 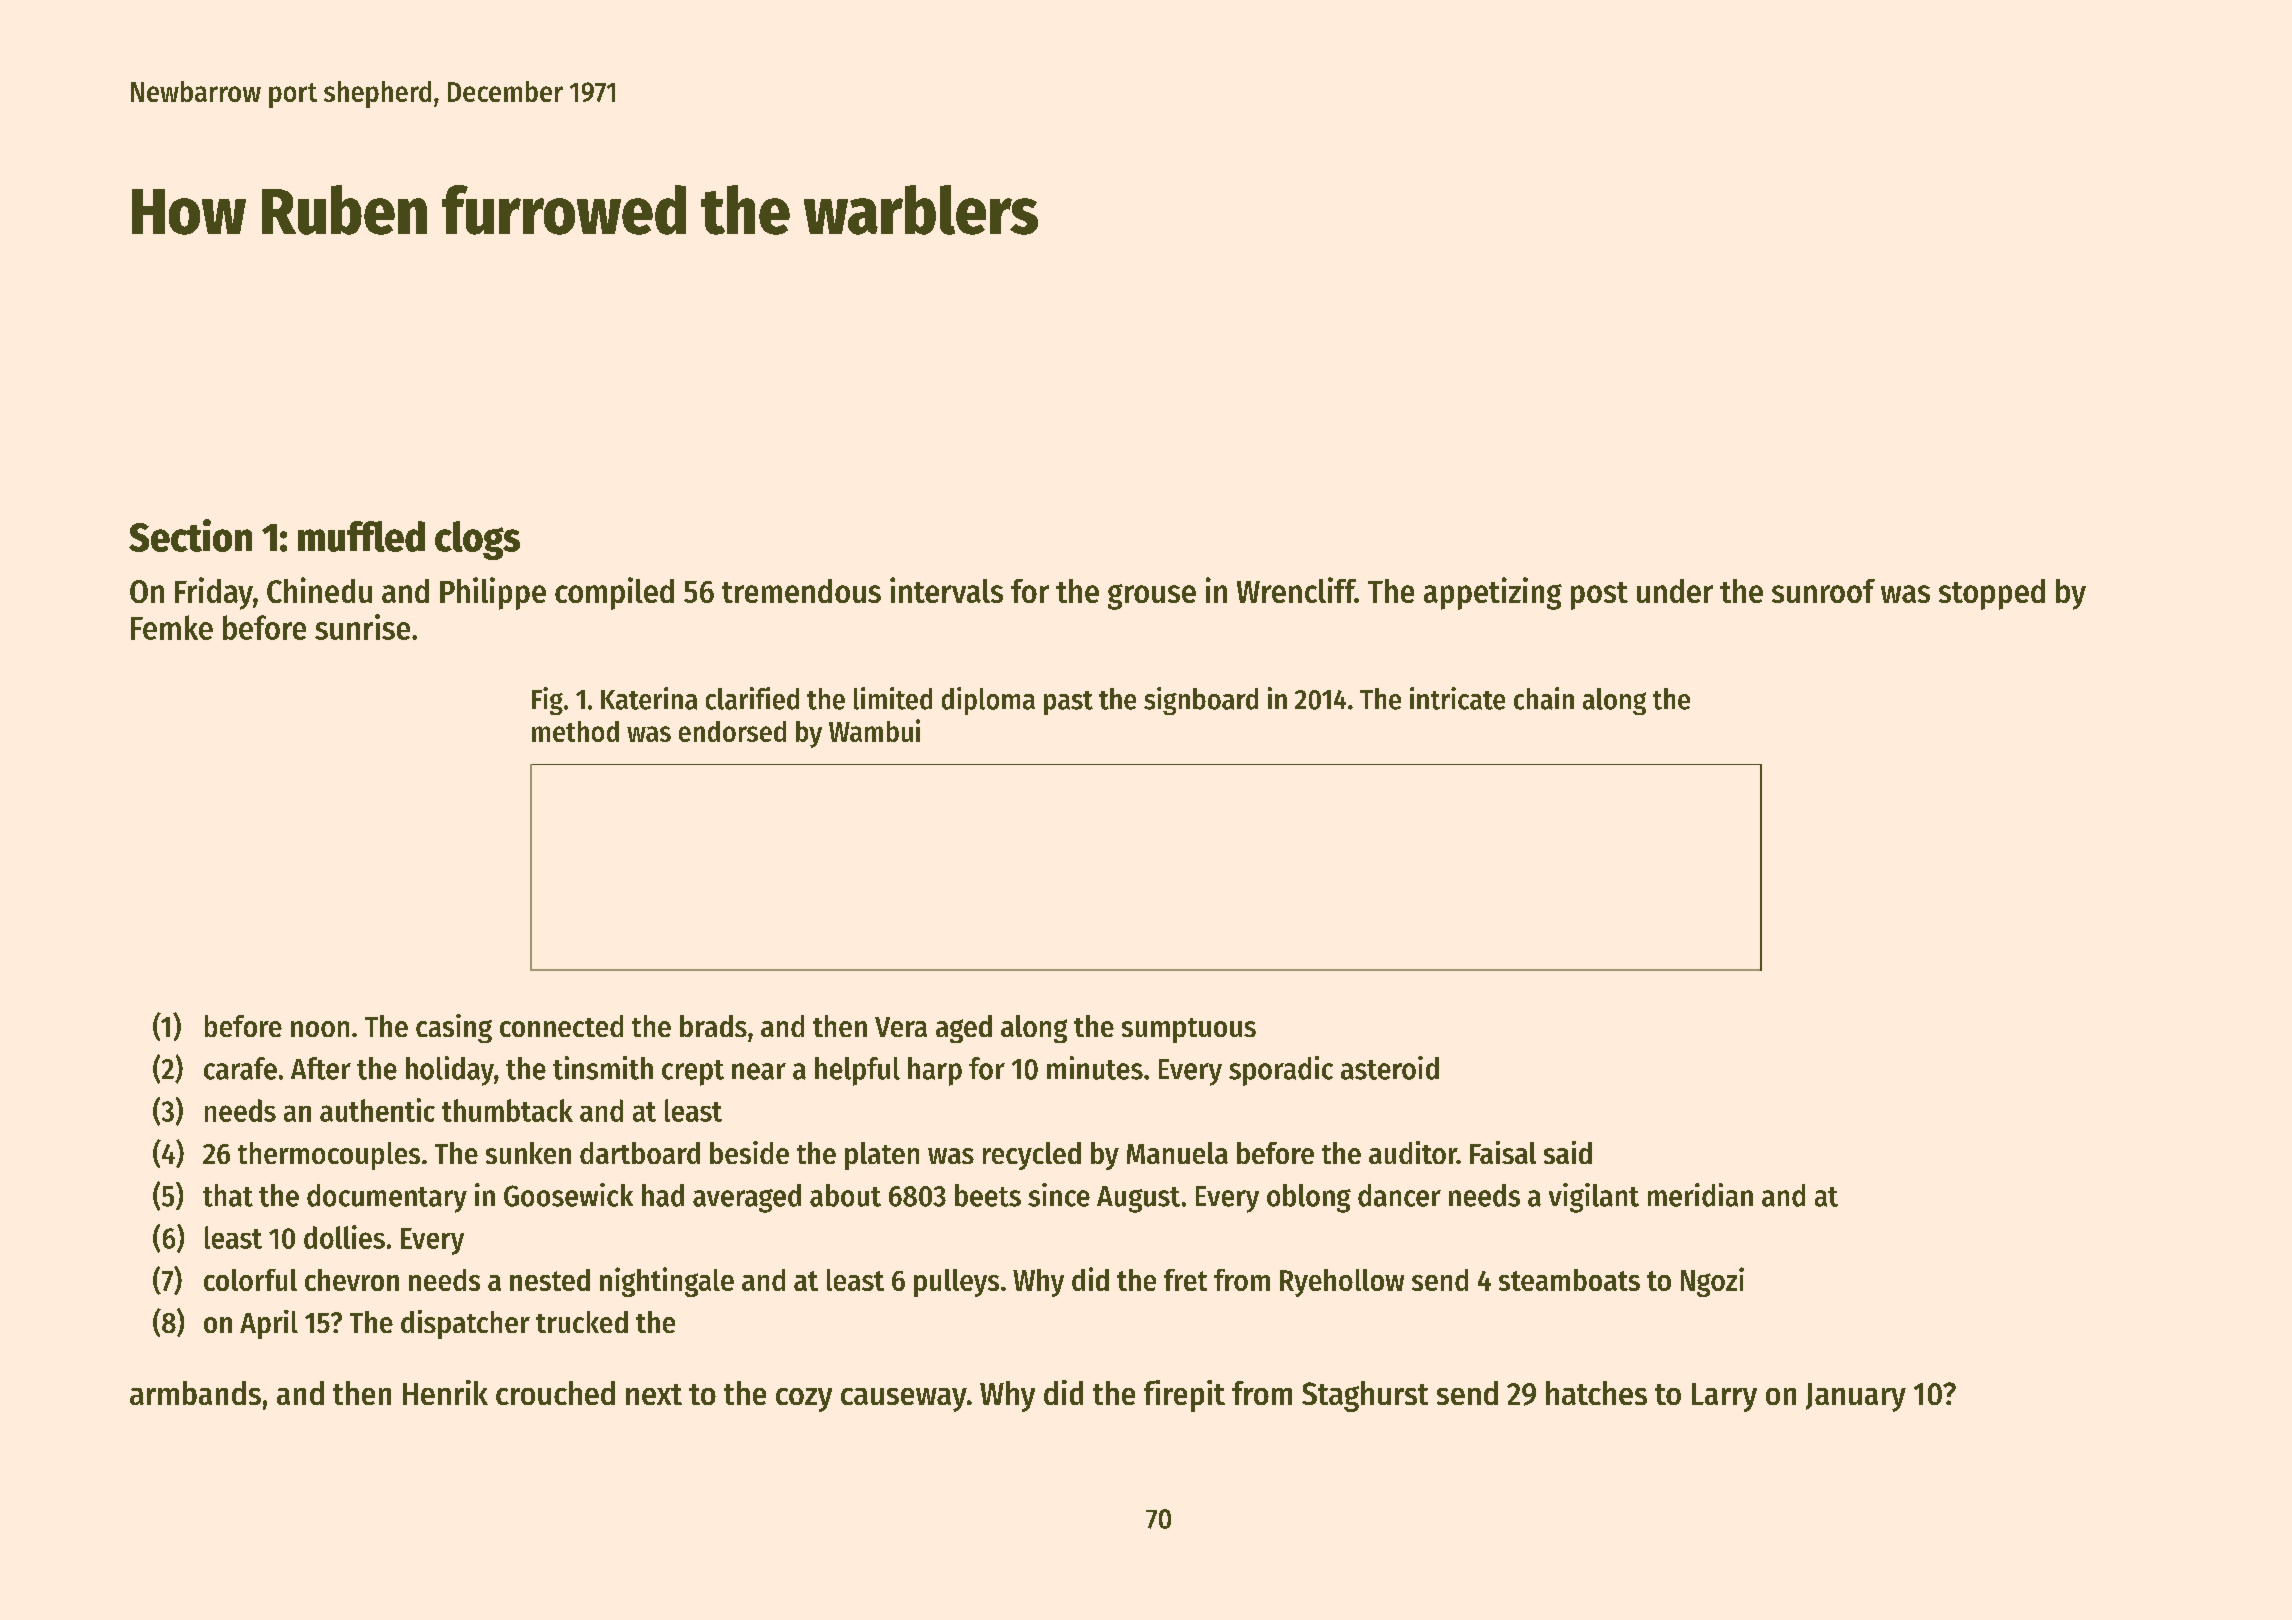 What do you see at coordinates (555, 1393) in the screenshot?
I see `crouched` at bounding box center [555, 1393].
